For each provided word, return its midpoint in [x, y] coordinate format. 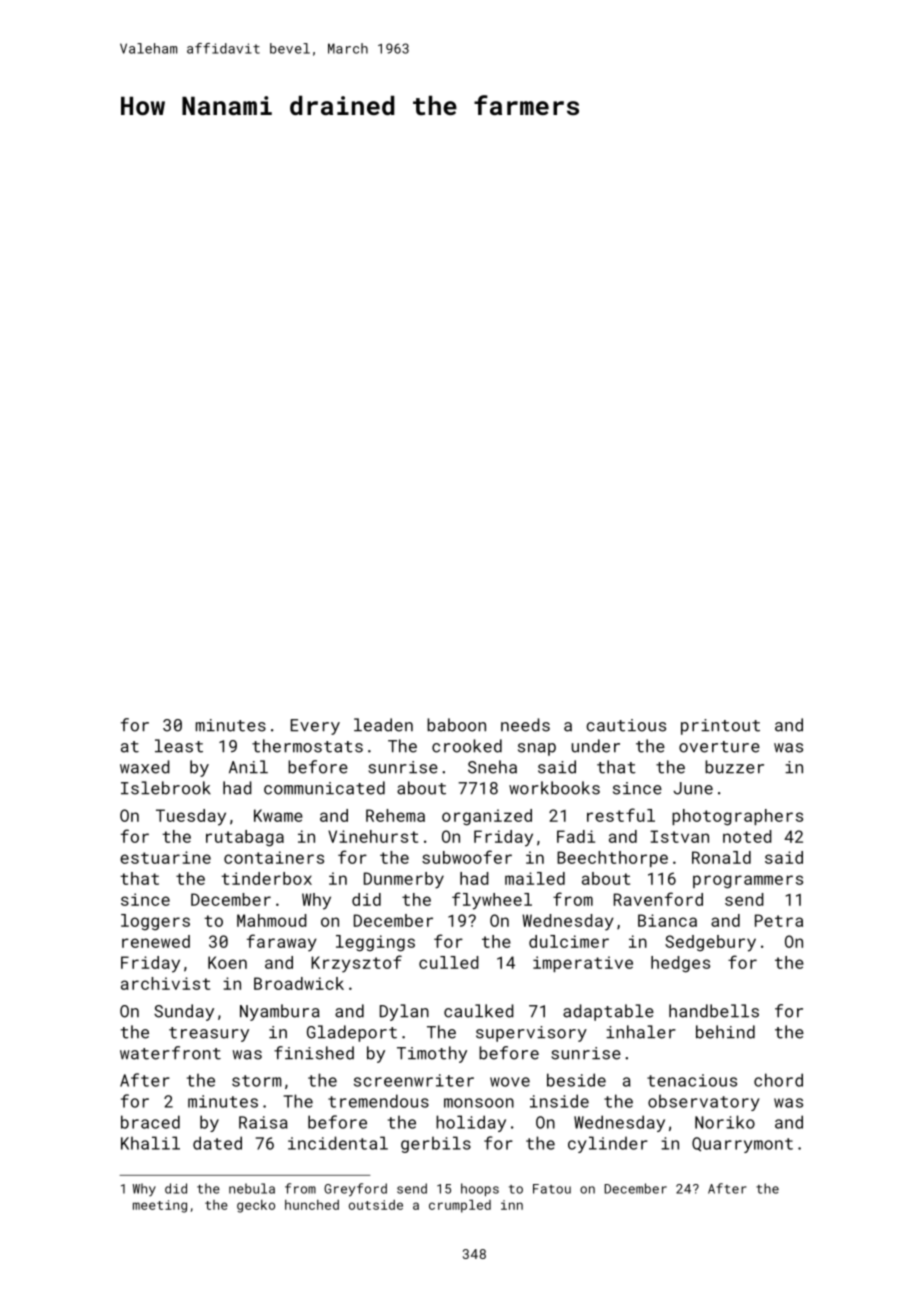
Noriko [725, 1122]
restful [621, 815]
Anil [248, 766]
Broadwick [299, 983]
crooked [467, 746]
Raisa [263, 1122]
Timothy [432, 1054]
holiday [471, 1123]
